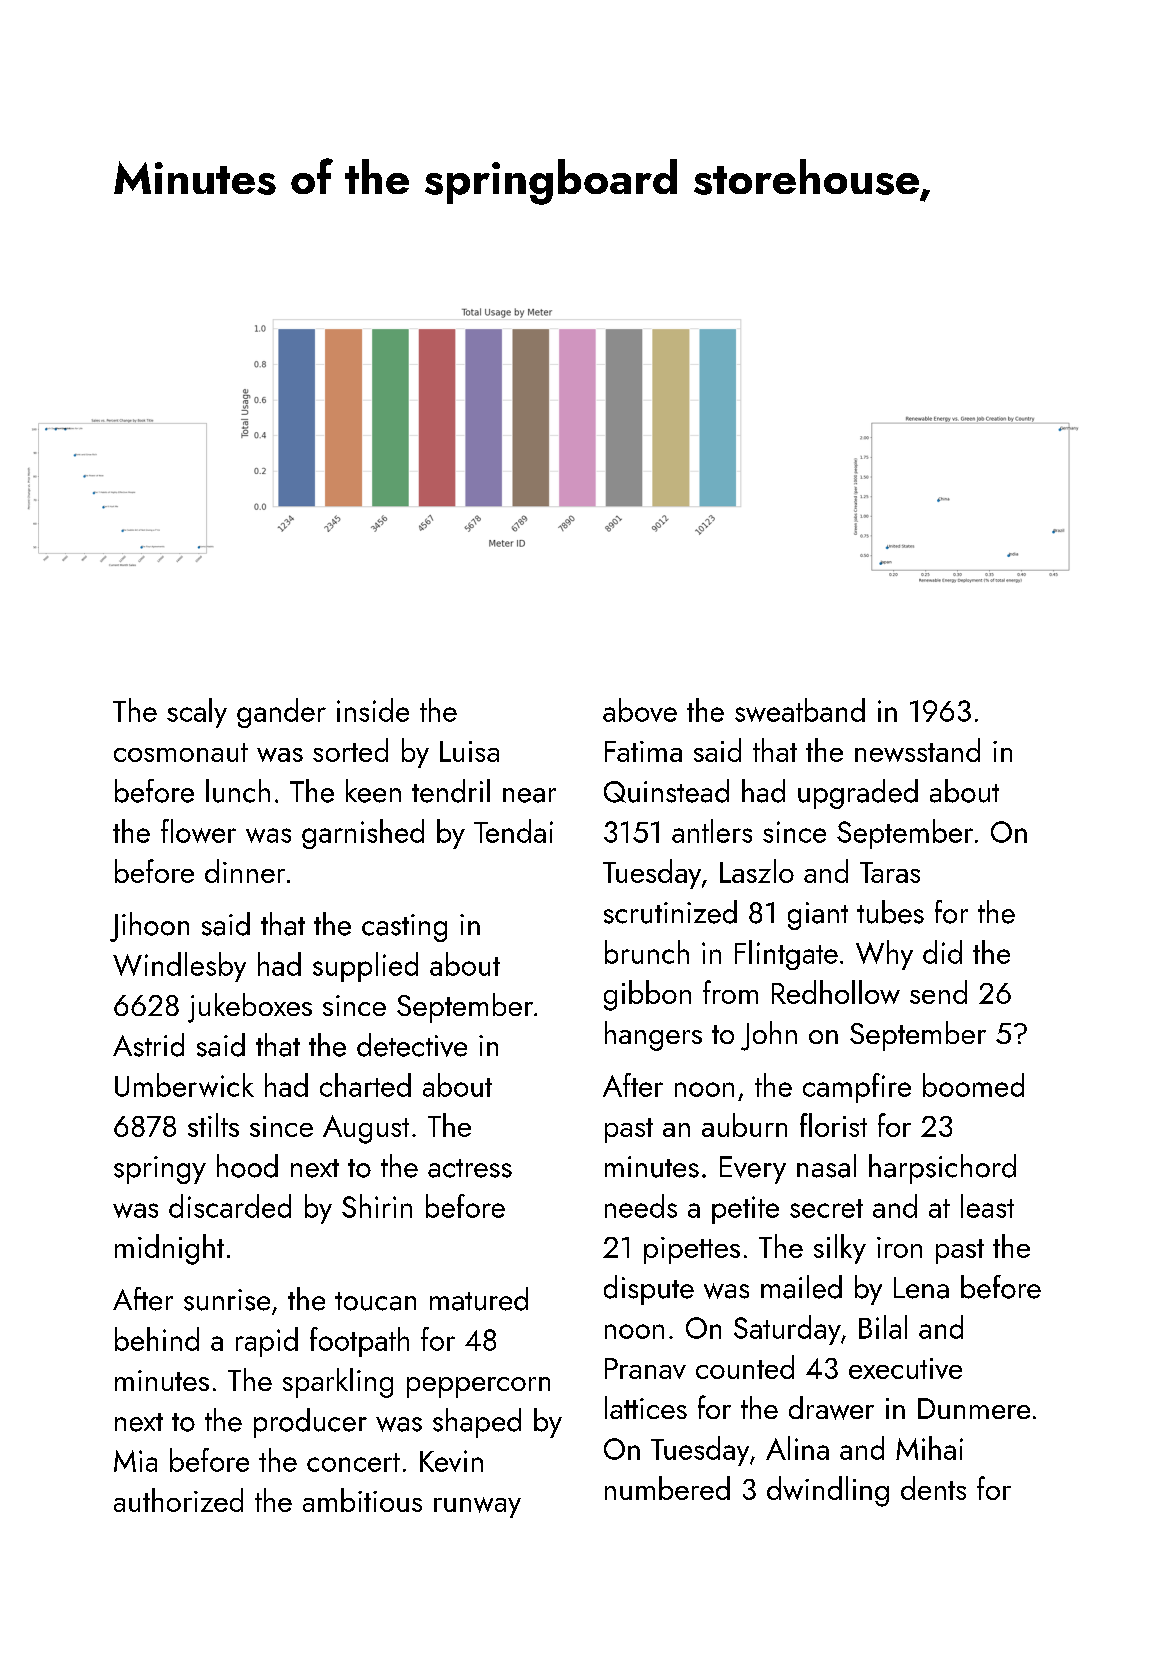 The width and height of the screenshot is (1165, 1654). What do you see at coordinates (640, 710) in the screenshot?
I see `above` at bounding box center [640, 710].
